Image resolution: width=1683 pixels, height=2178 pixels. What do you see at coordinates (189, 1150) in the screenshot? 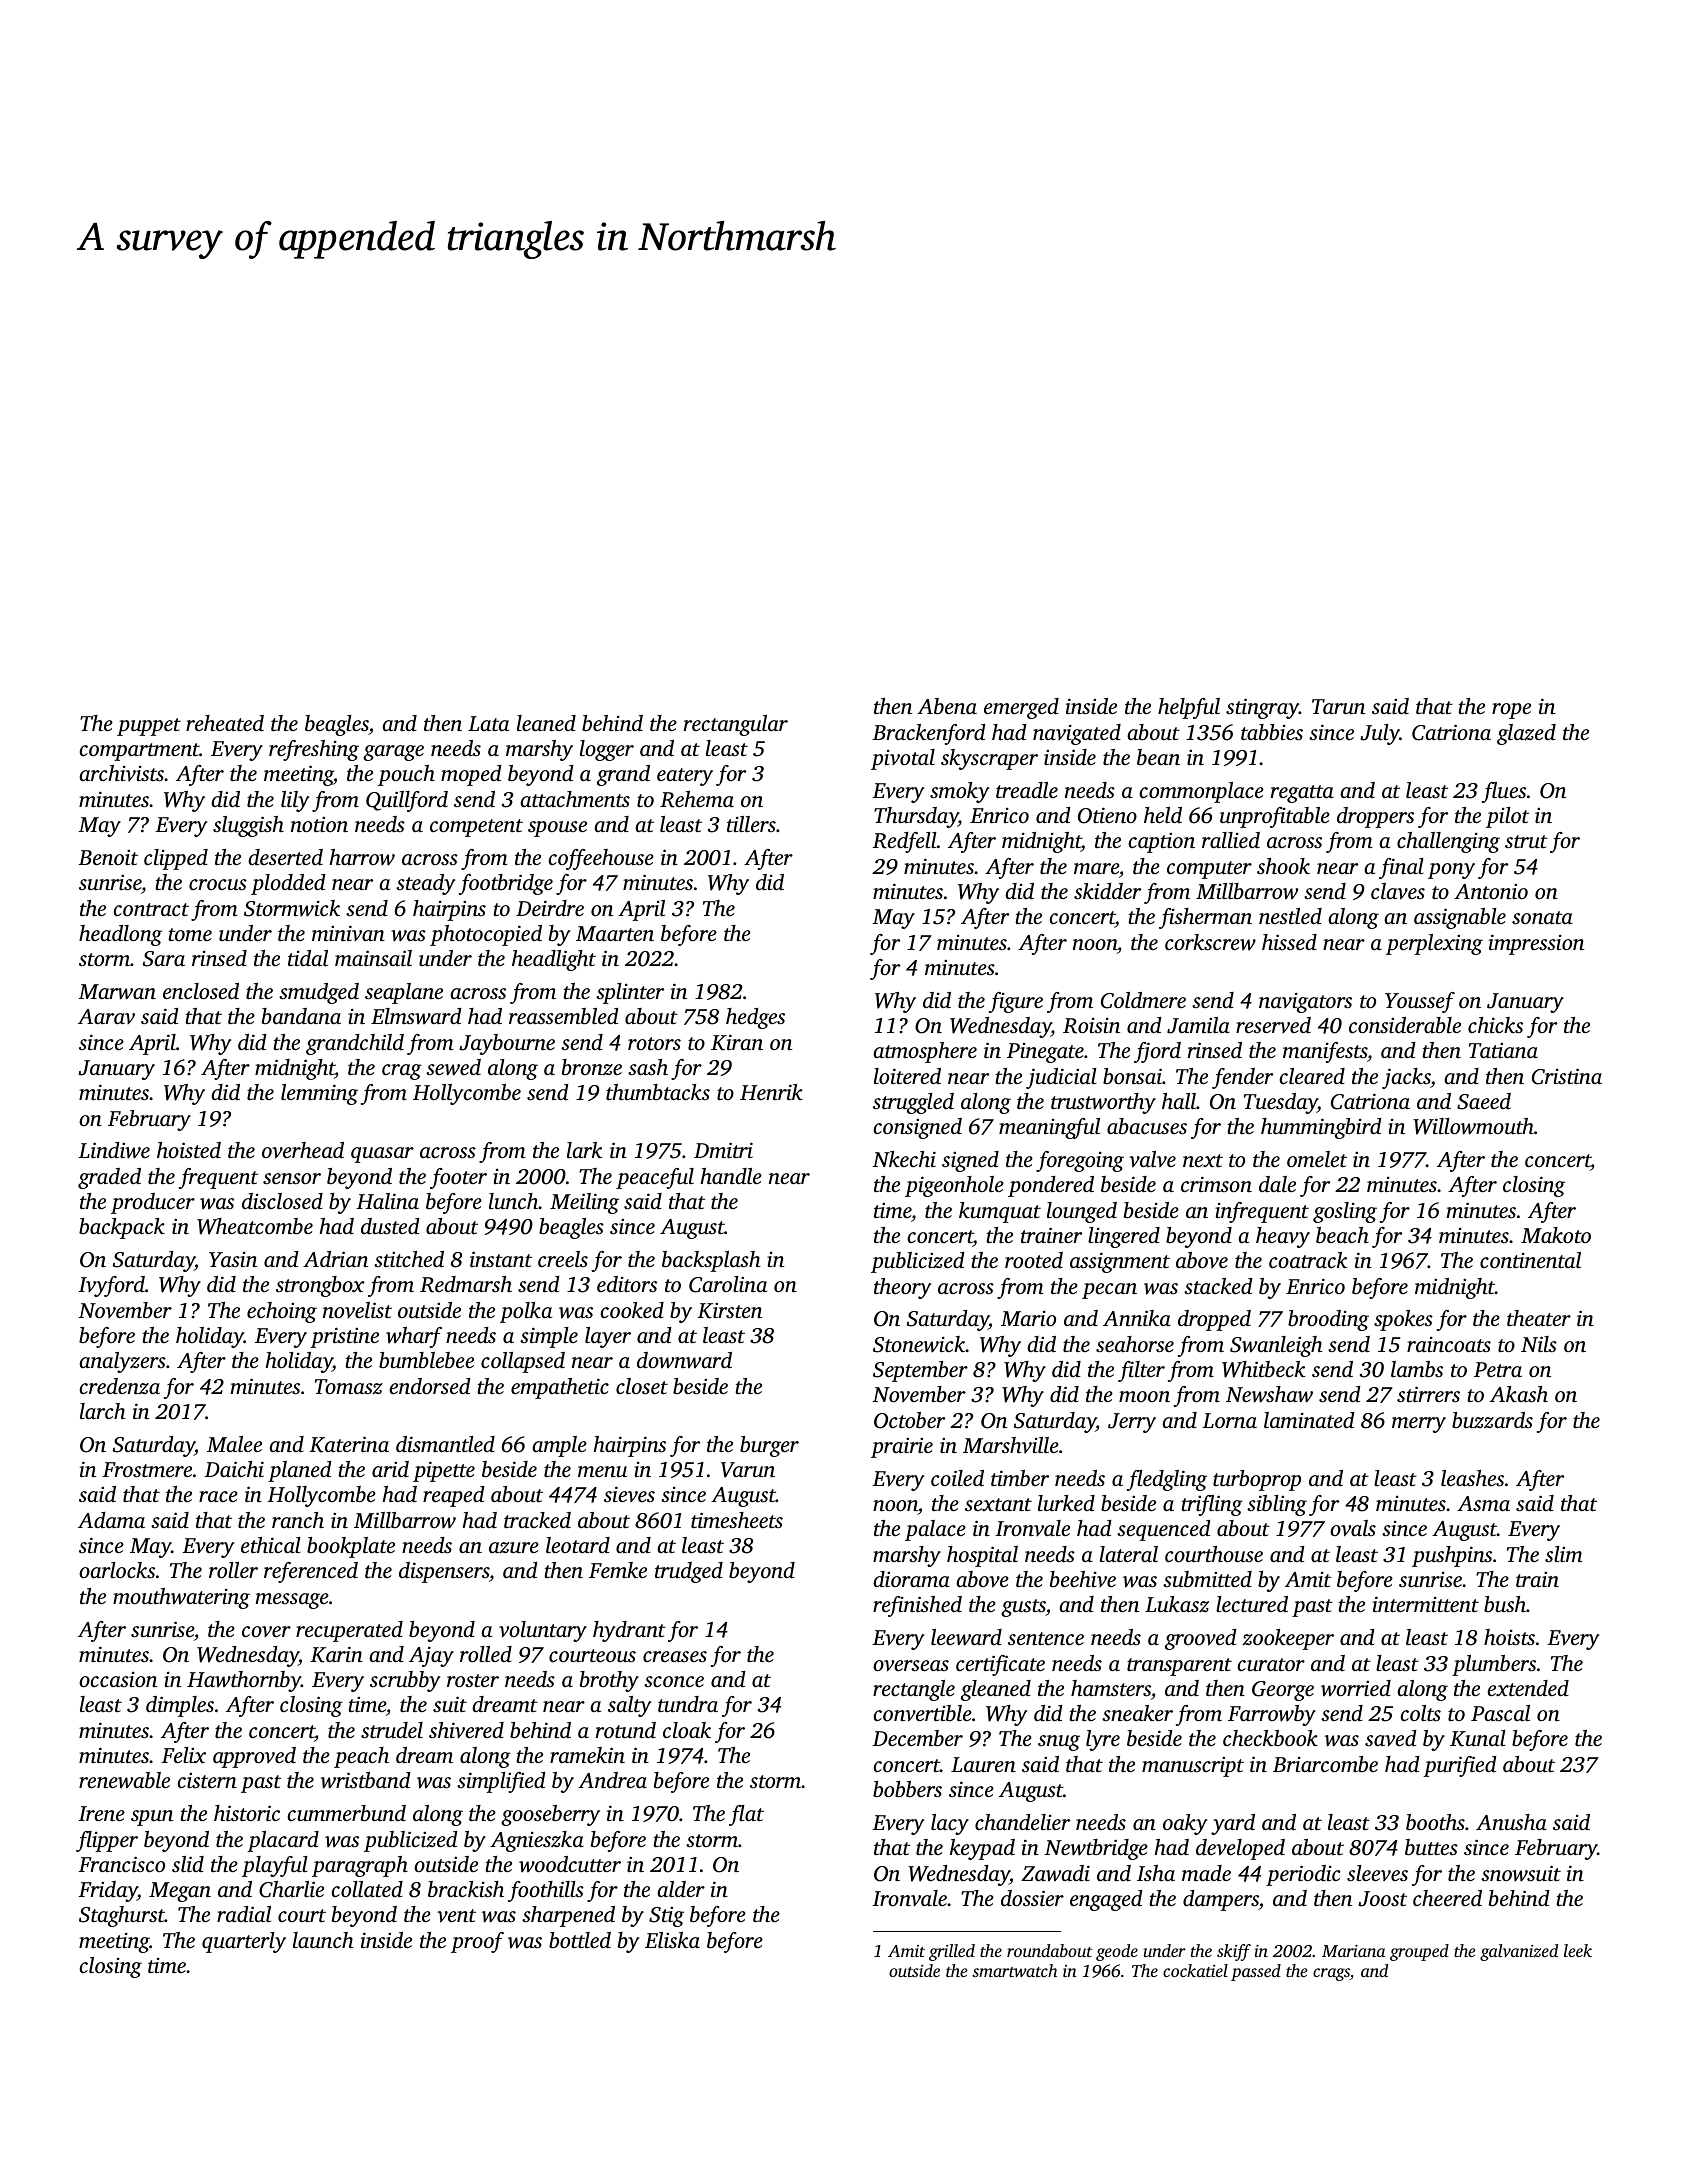
I see `hoisted` at bounding box center [189, 1150].
